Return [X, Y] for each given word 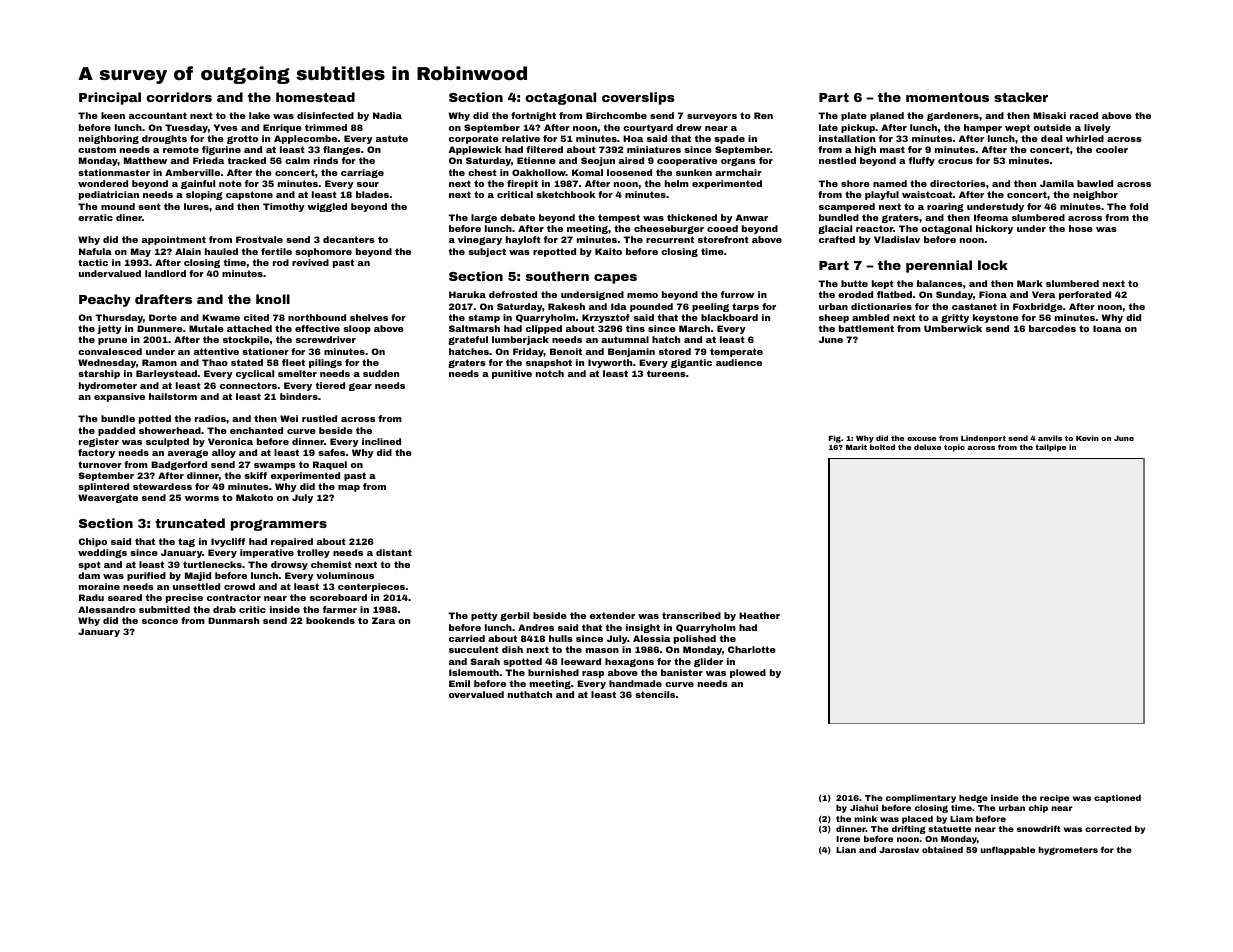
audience [739, 362]
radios [210, 418]
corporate [474, 139]
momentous [947, 97]
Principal [110, 98]
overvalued [476, 694]
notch [550, 373]
